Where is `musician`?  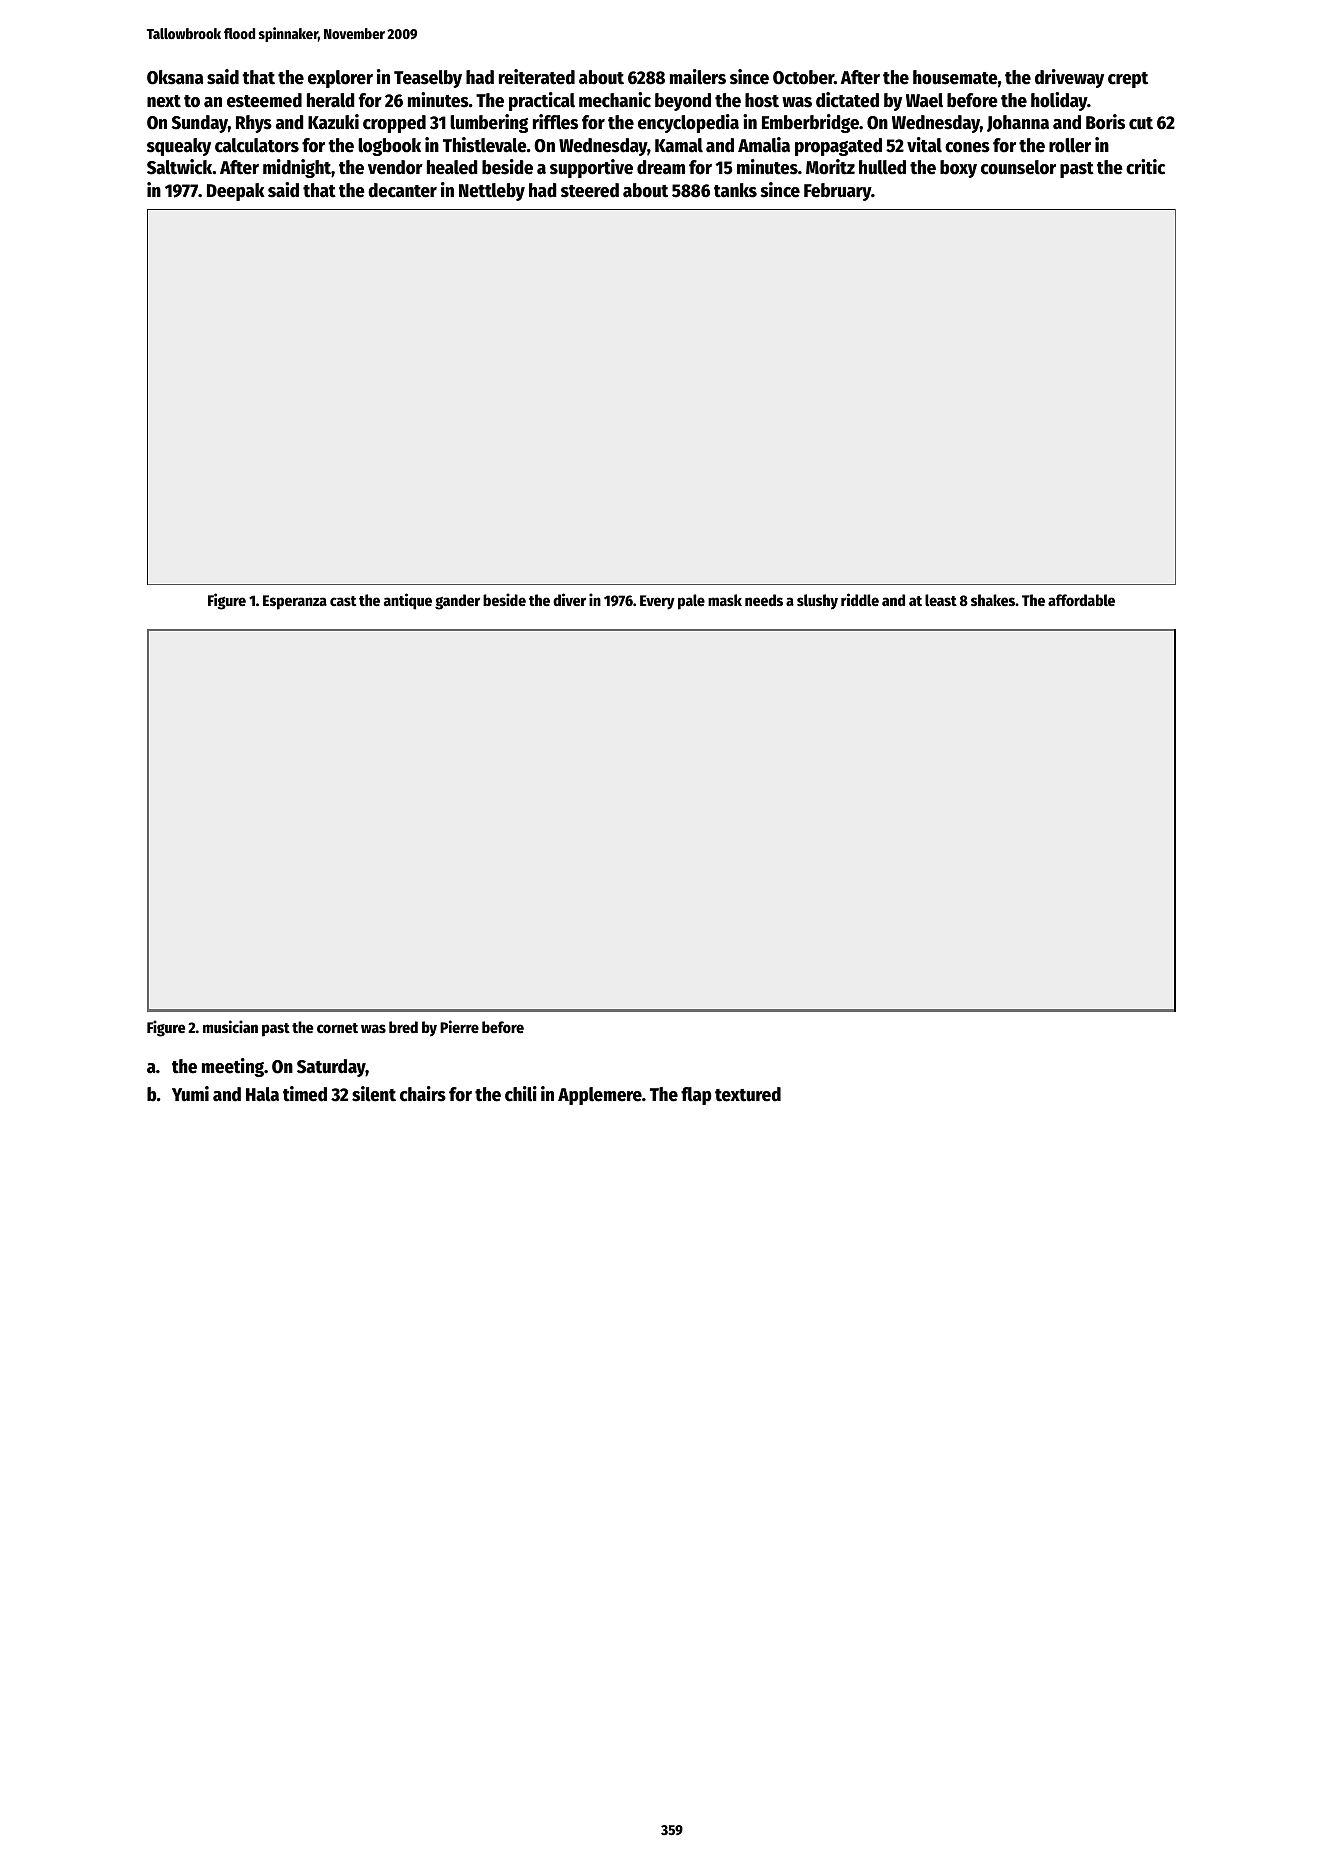 musician is located at coordinates (230, 1026).
